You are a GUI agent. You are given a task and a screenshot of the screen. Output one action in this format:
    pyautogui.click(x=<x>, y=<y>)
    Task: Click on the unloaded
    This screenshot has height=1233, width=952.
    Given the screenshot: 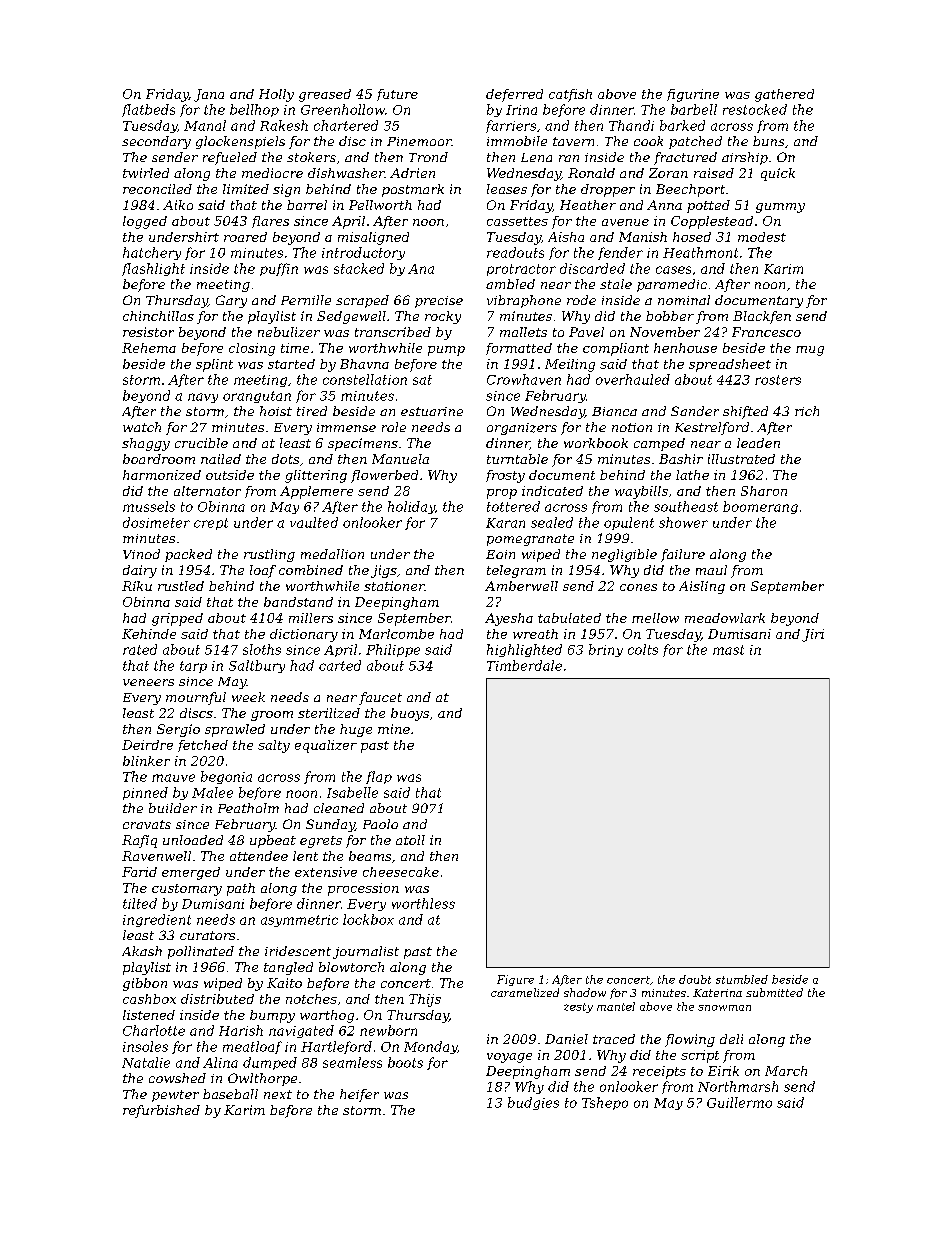 What is the action you would take?
    pyautogui.click(x=193, y=840)
